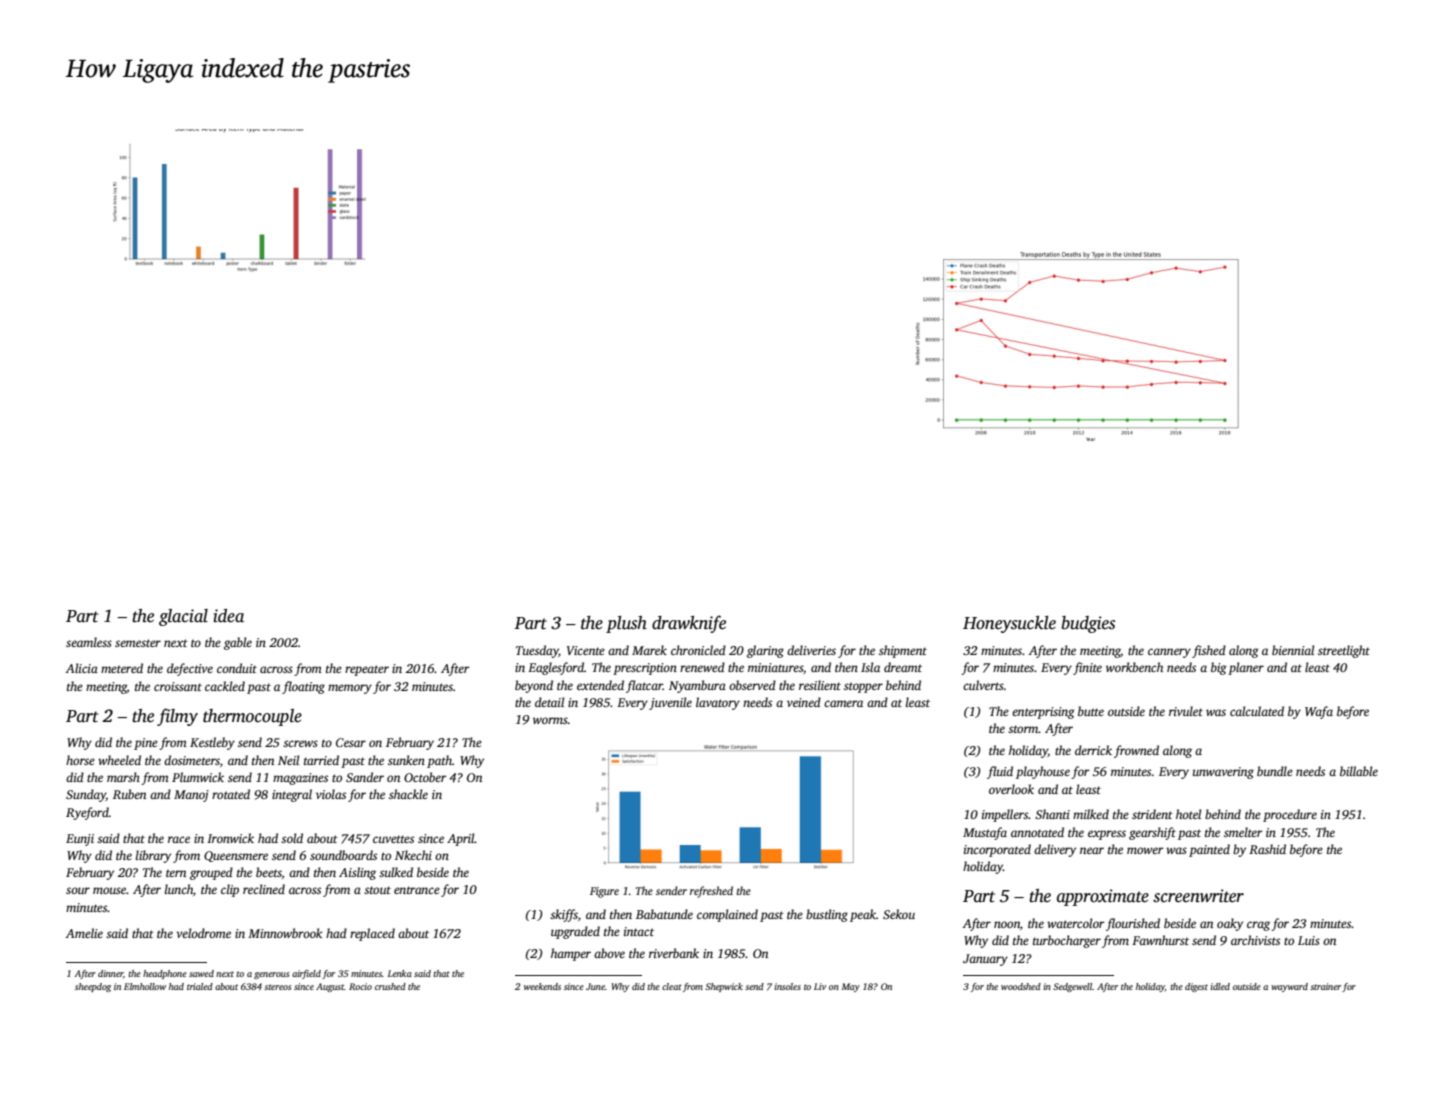  Describe the element at coordinates (1188, 814) in the screenshot. I see `hotel` at that location.
